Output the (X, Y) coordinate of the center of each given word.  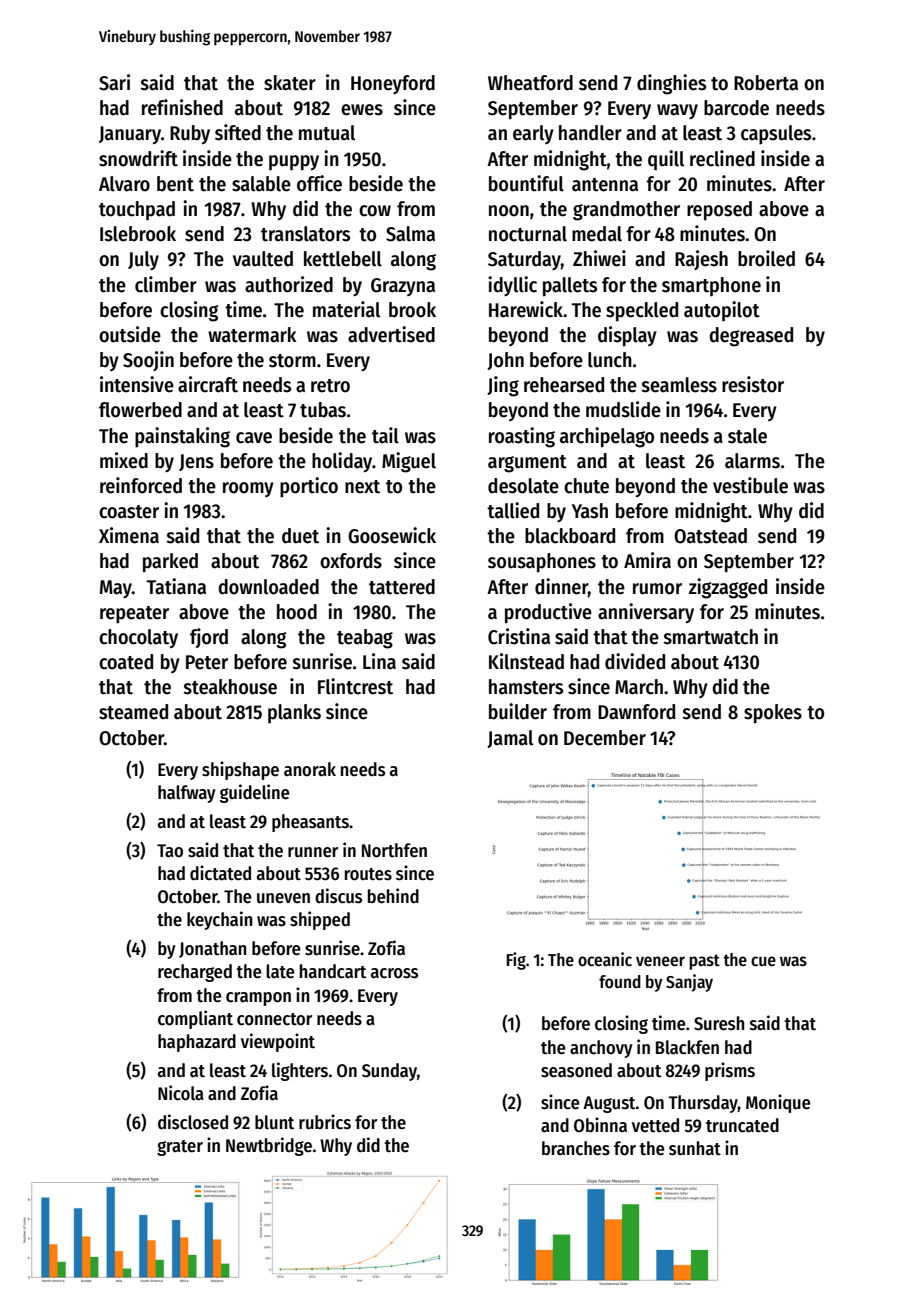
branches (576, 1148)
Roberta (766, 83)
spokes (773, 714)
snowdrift (138, 158)
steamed (133, 712)
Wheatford (530, 83)
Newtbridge (269, 1146)
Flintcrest (355, 686)
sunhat (695, 1148)
